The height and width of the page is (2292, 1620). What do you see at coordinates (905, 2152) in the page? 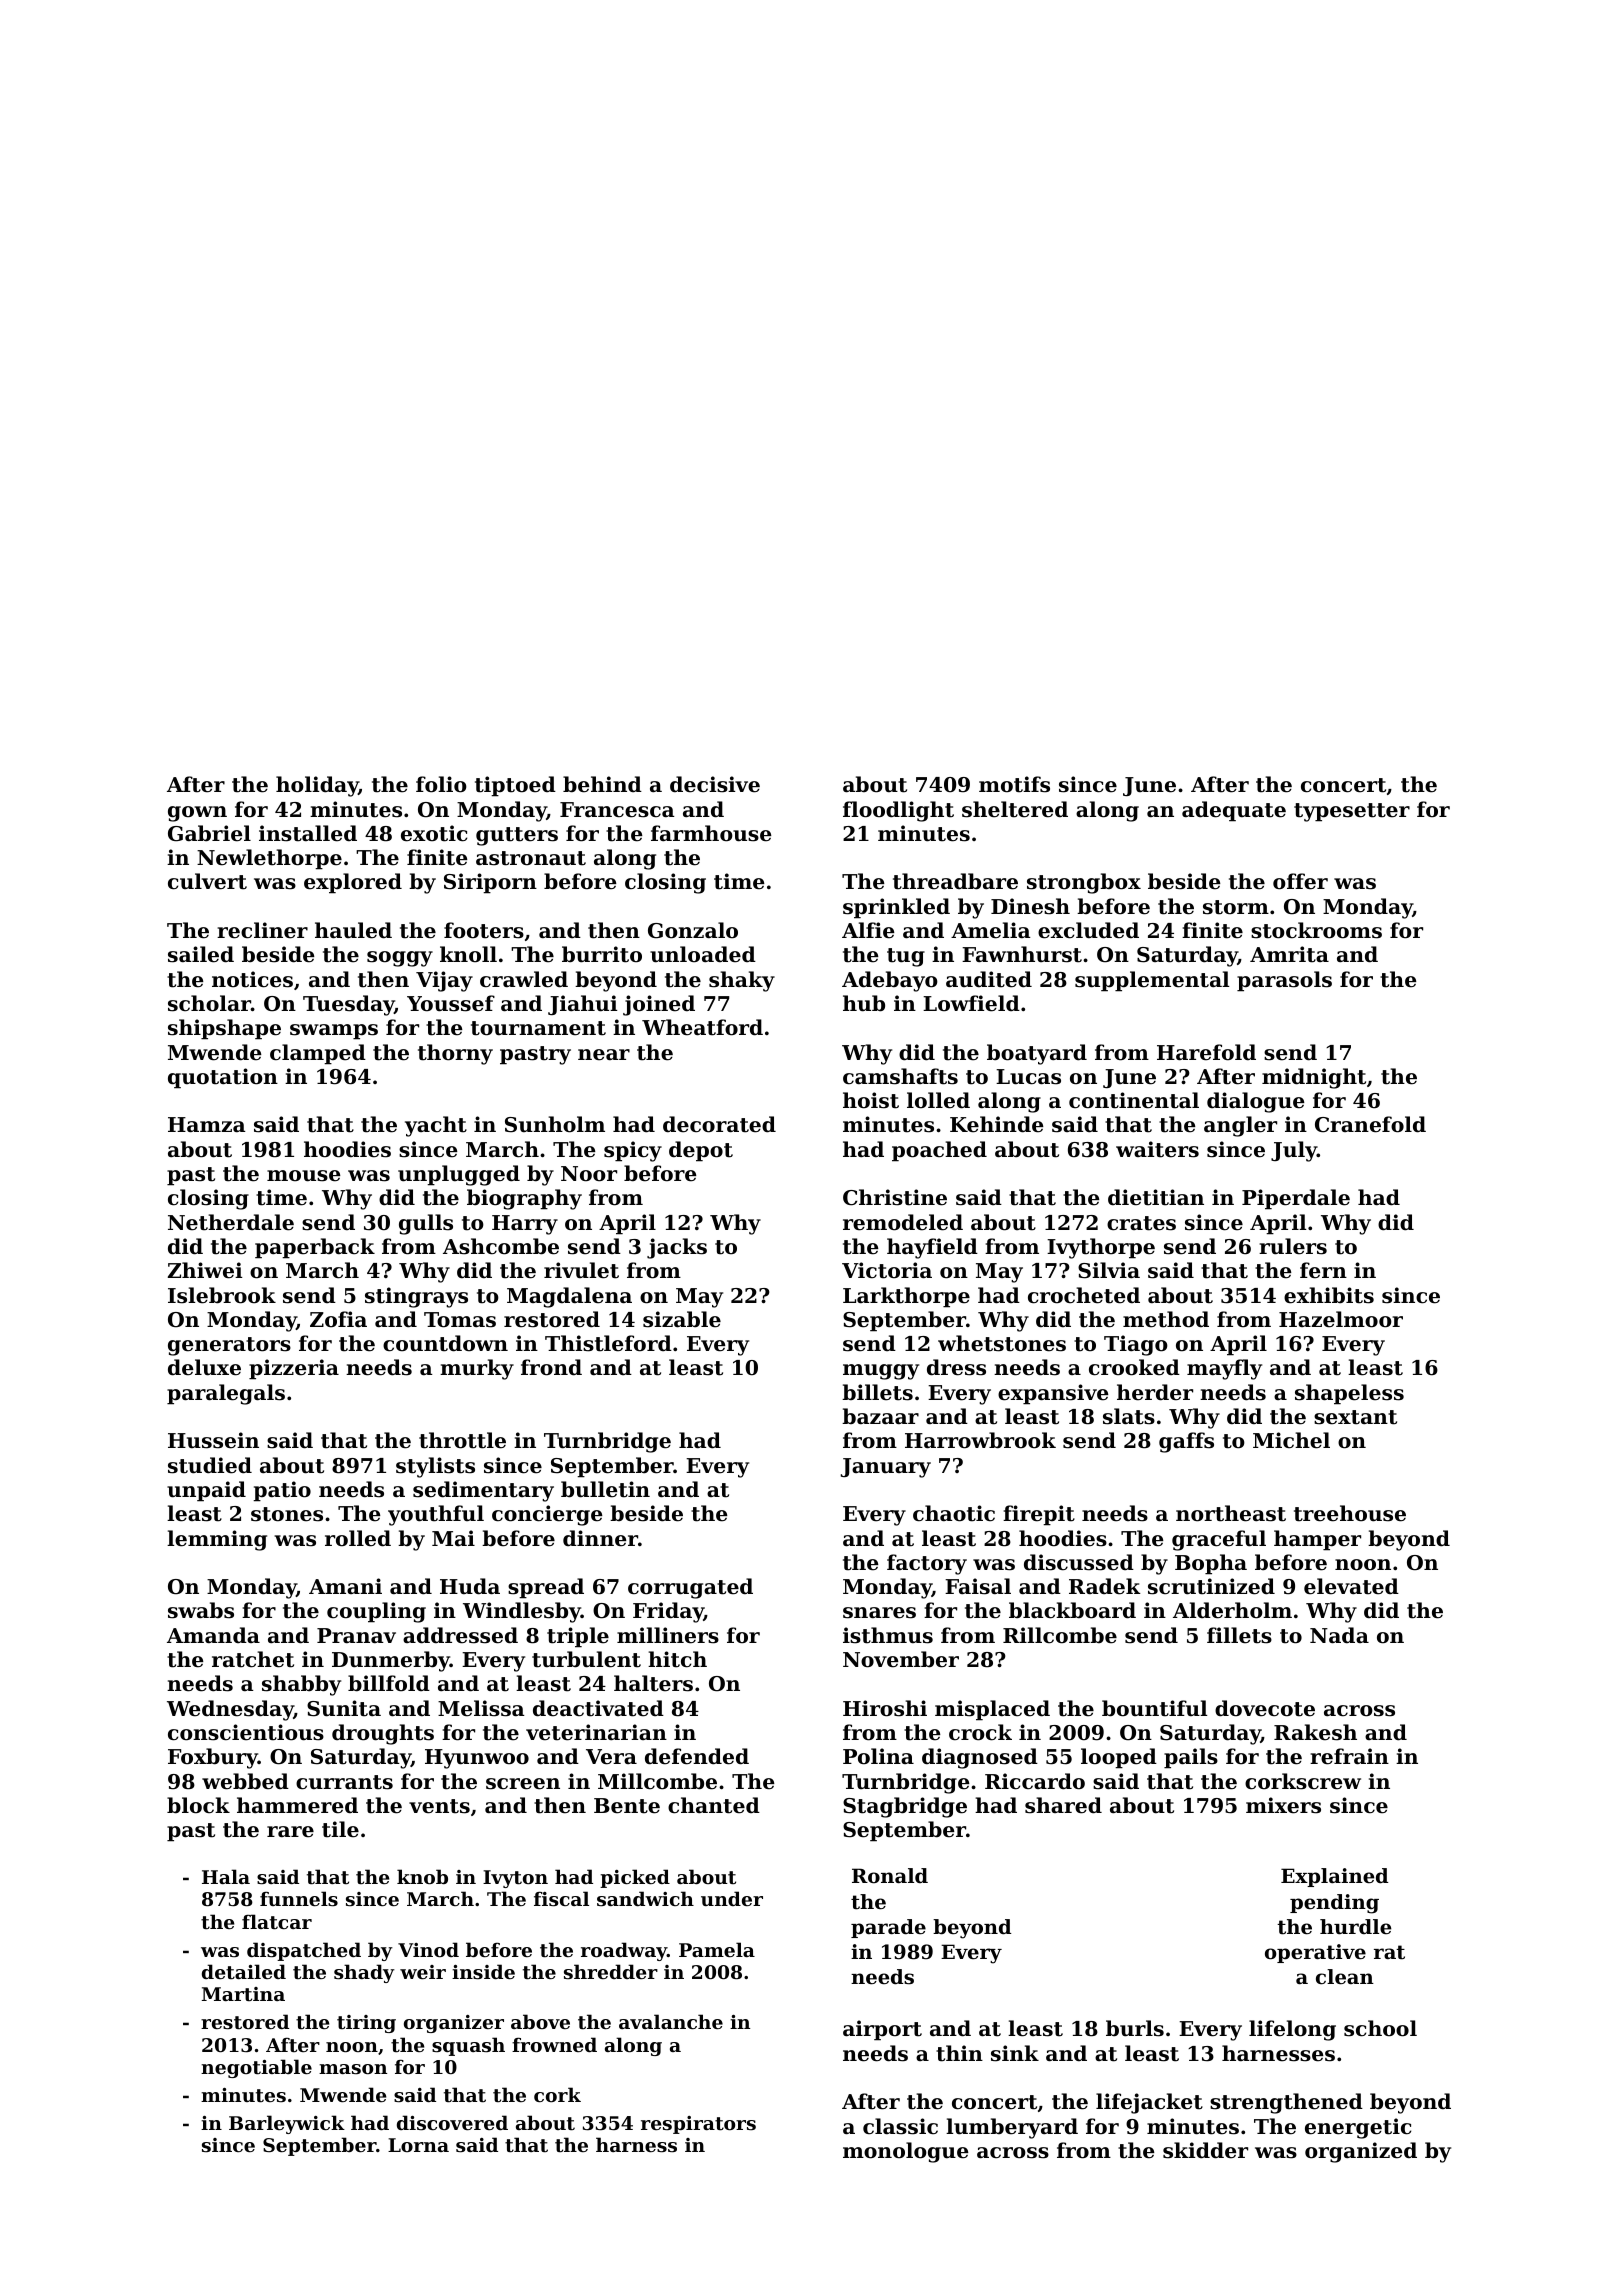
I see `monologue` at bounding box center [905, 2152].
